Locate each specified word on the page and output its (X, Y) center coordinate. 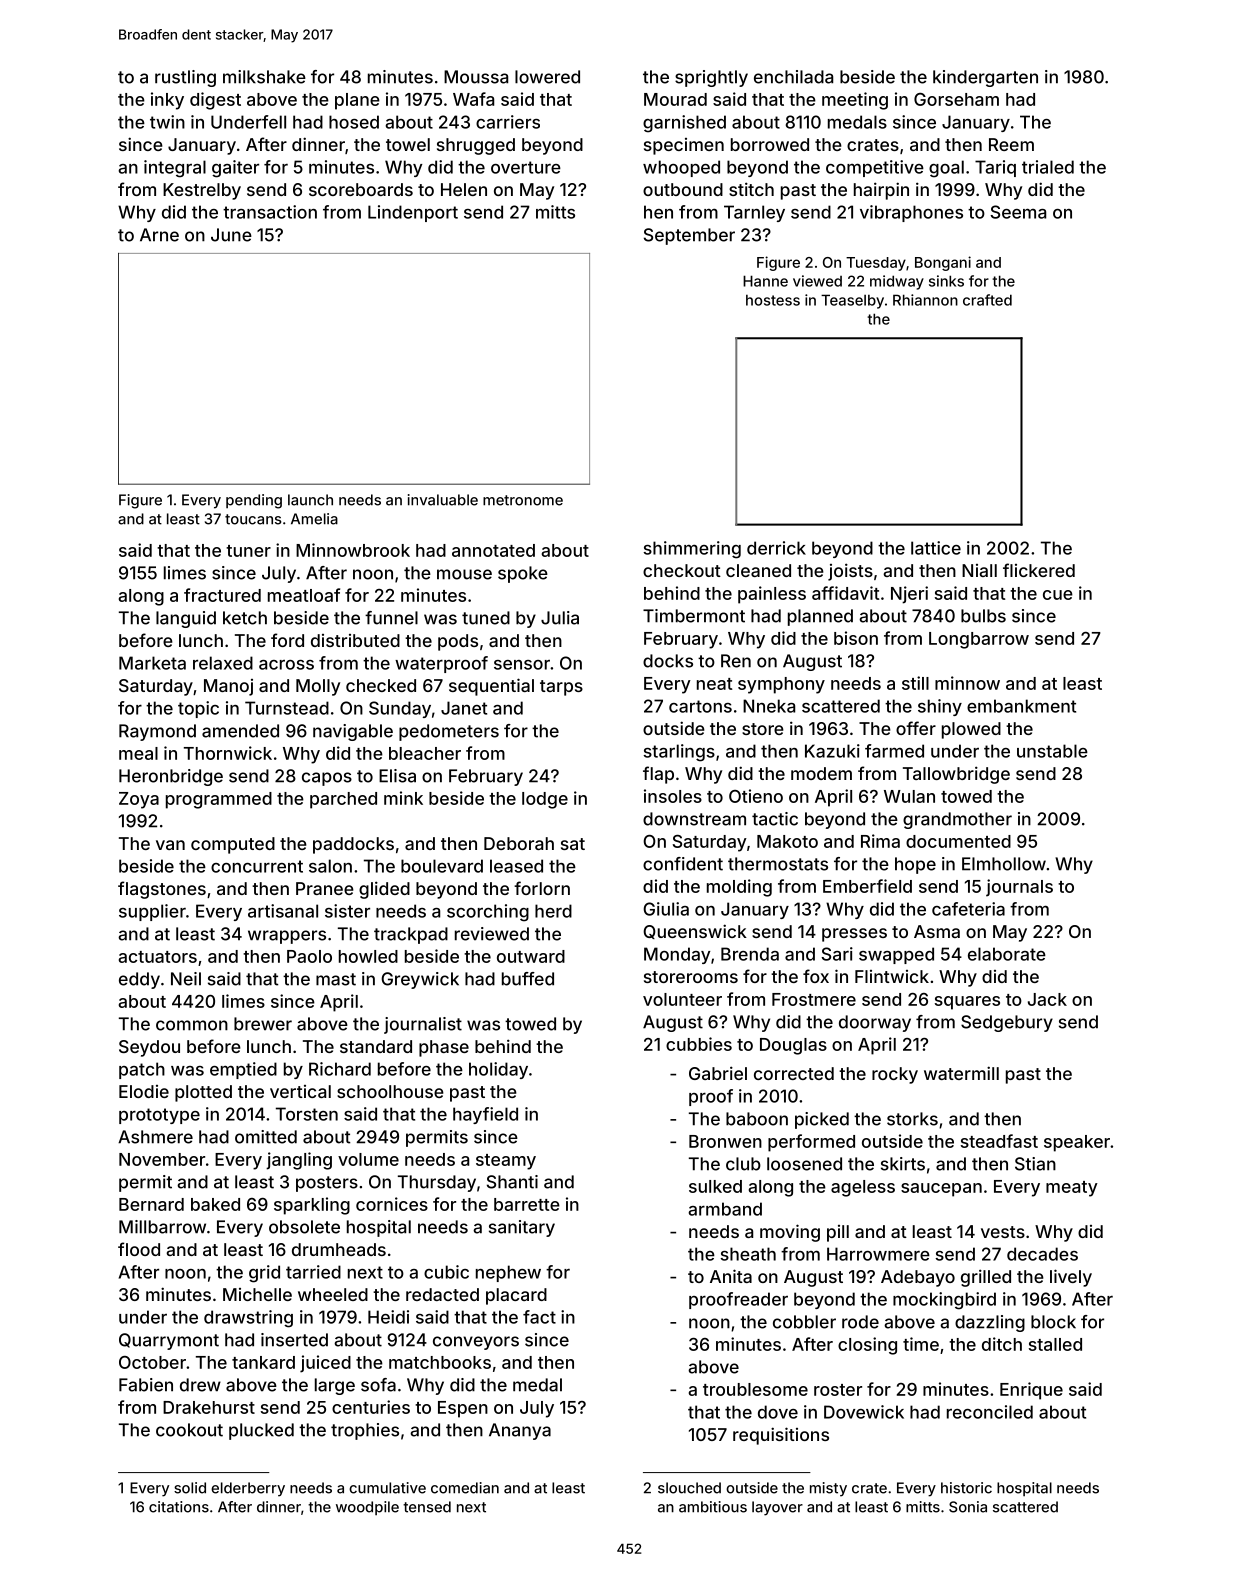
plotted (203, 1093)
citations (179, 1507)
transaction (270, 212)
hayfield (485, 1115)
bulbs (983, 616)
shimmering (692, 550)
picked (822, 1120)
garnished (684, 124)
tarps (561, 688)
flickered (1039, 570)
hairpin (881, 191)
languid (186, 619)
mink (403, 798)
